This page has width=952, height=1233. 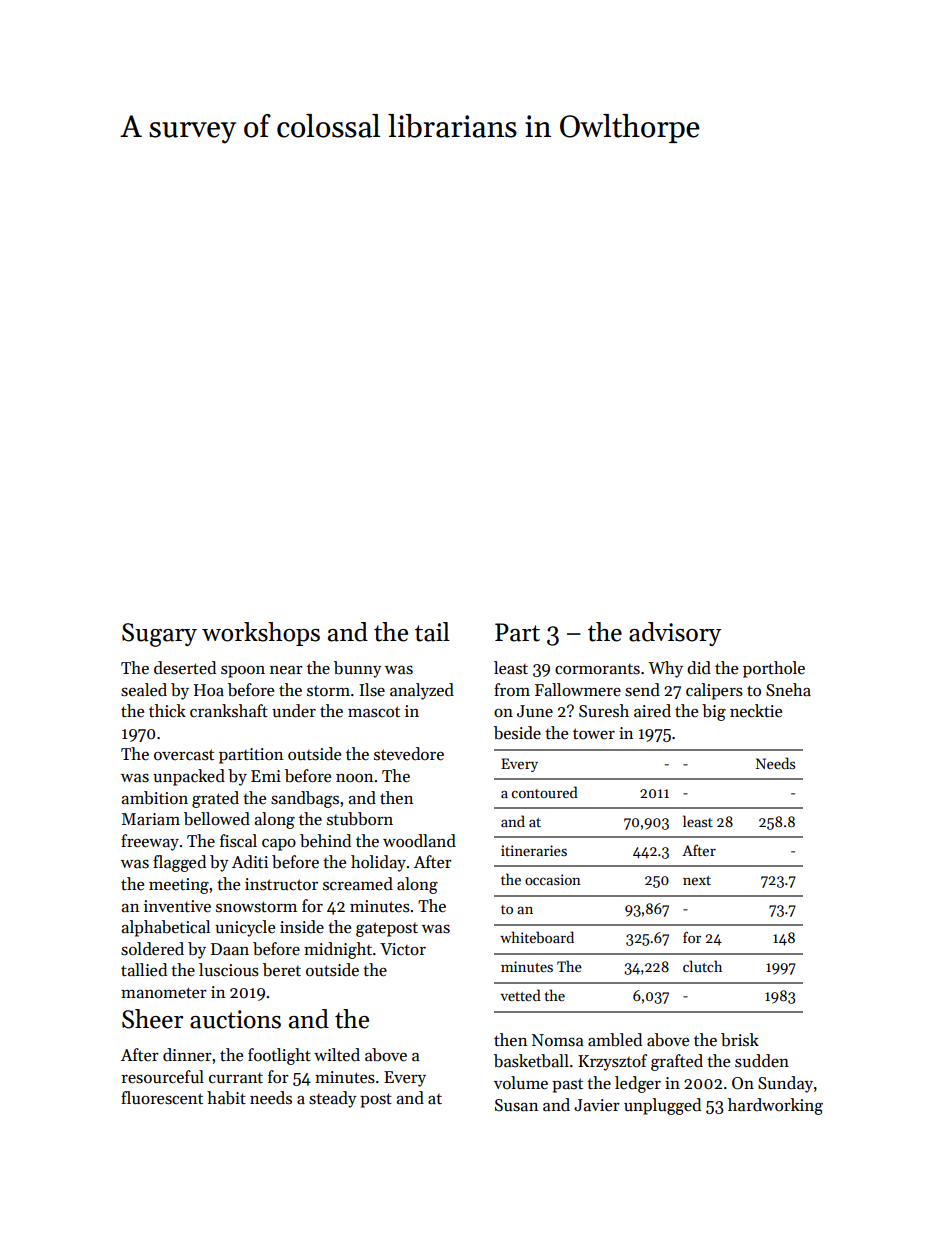 I want to click on tail, so click(x=432, y=632).
